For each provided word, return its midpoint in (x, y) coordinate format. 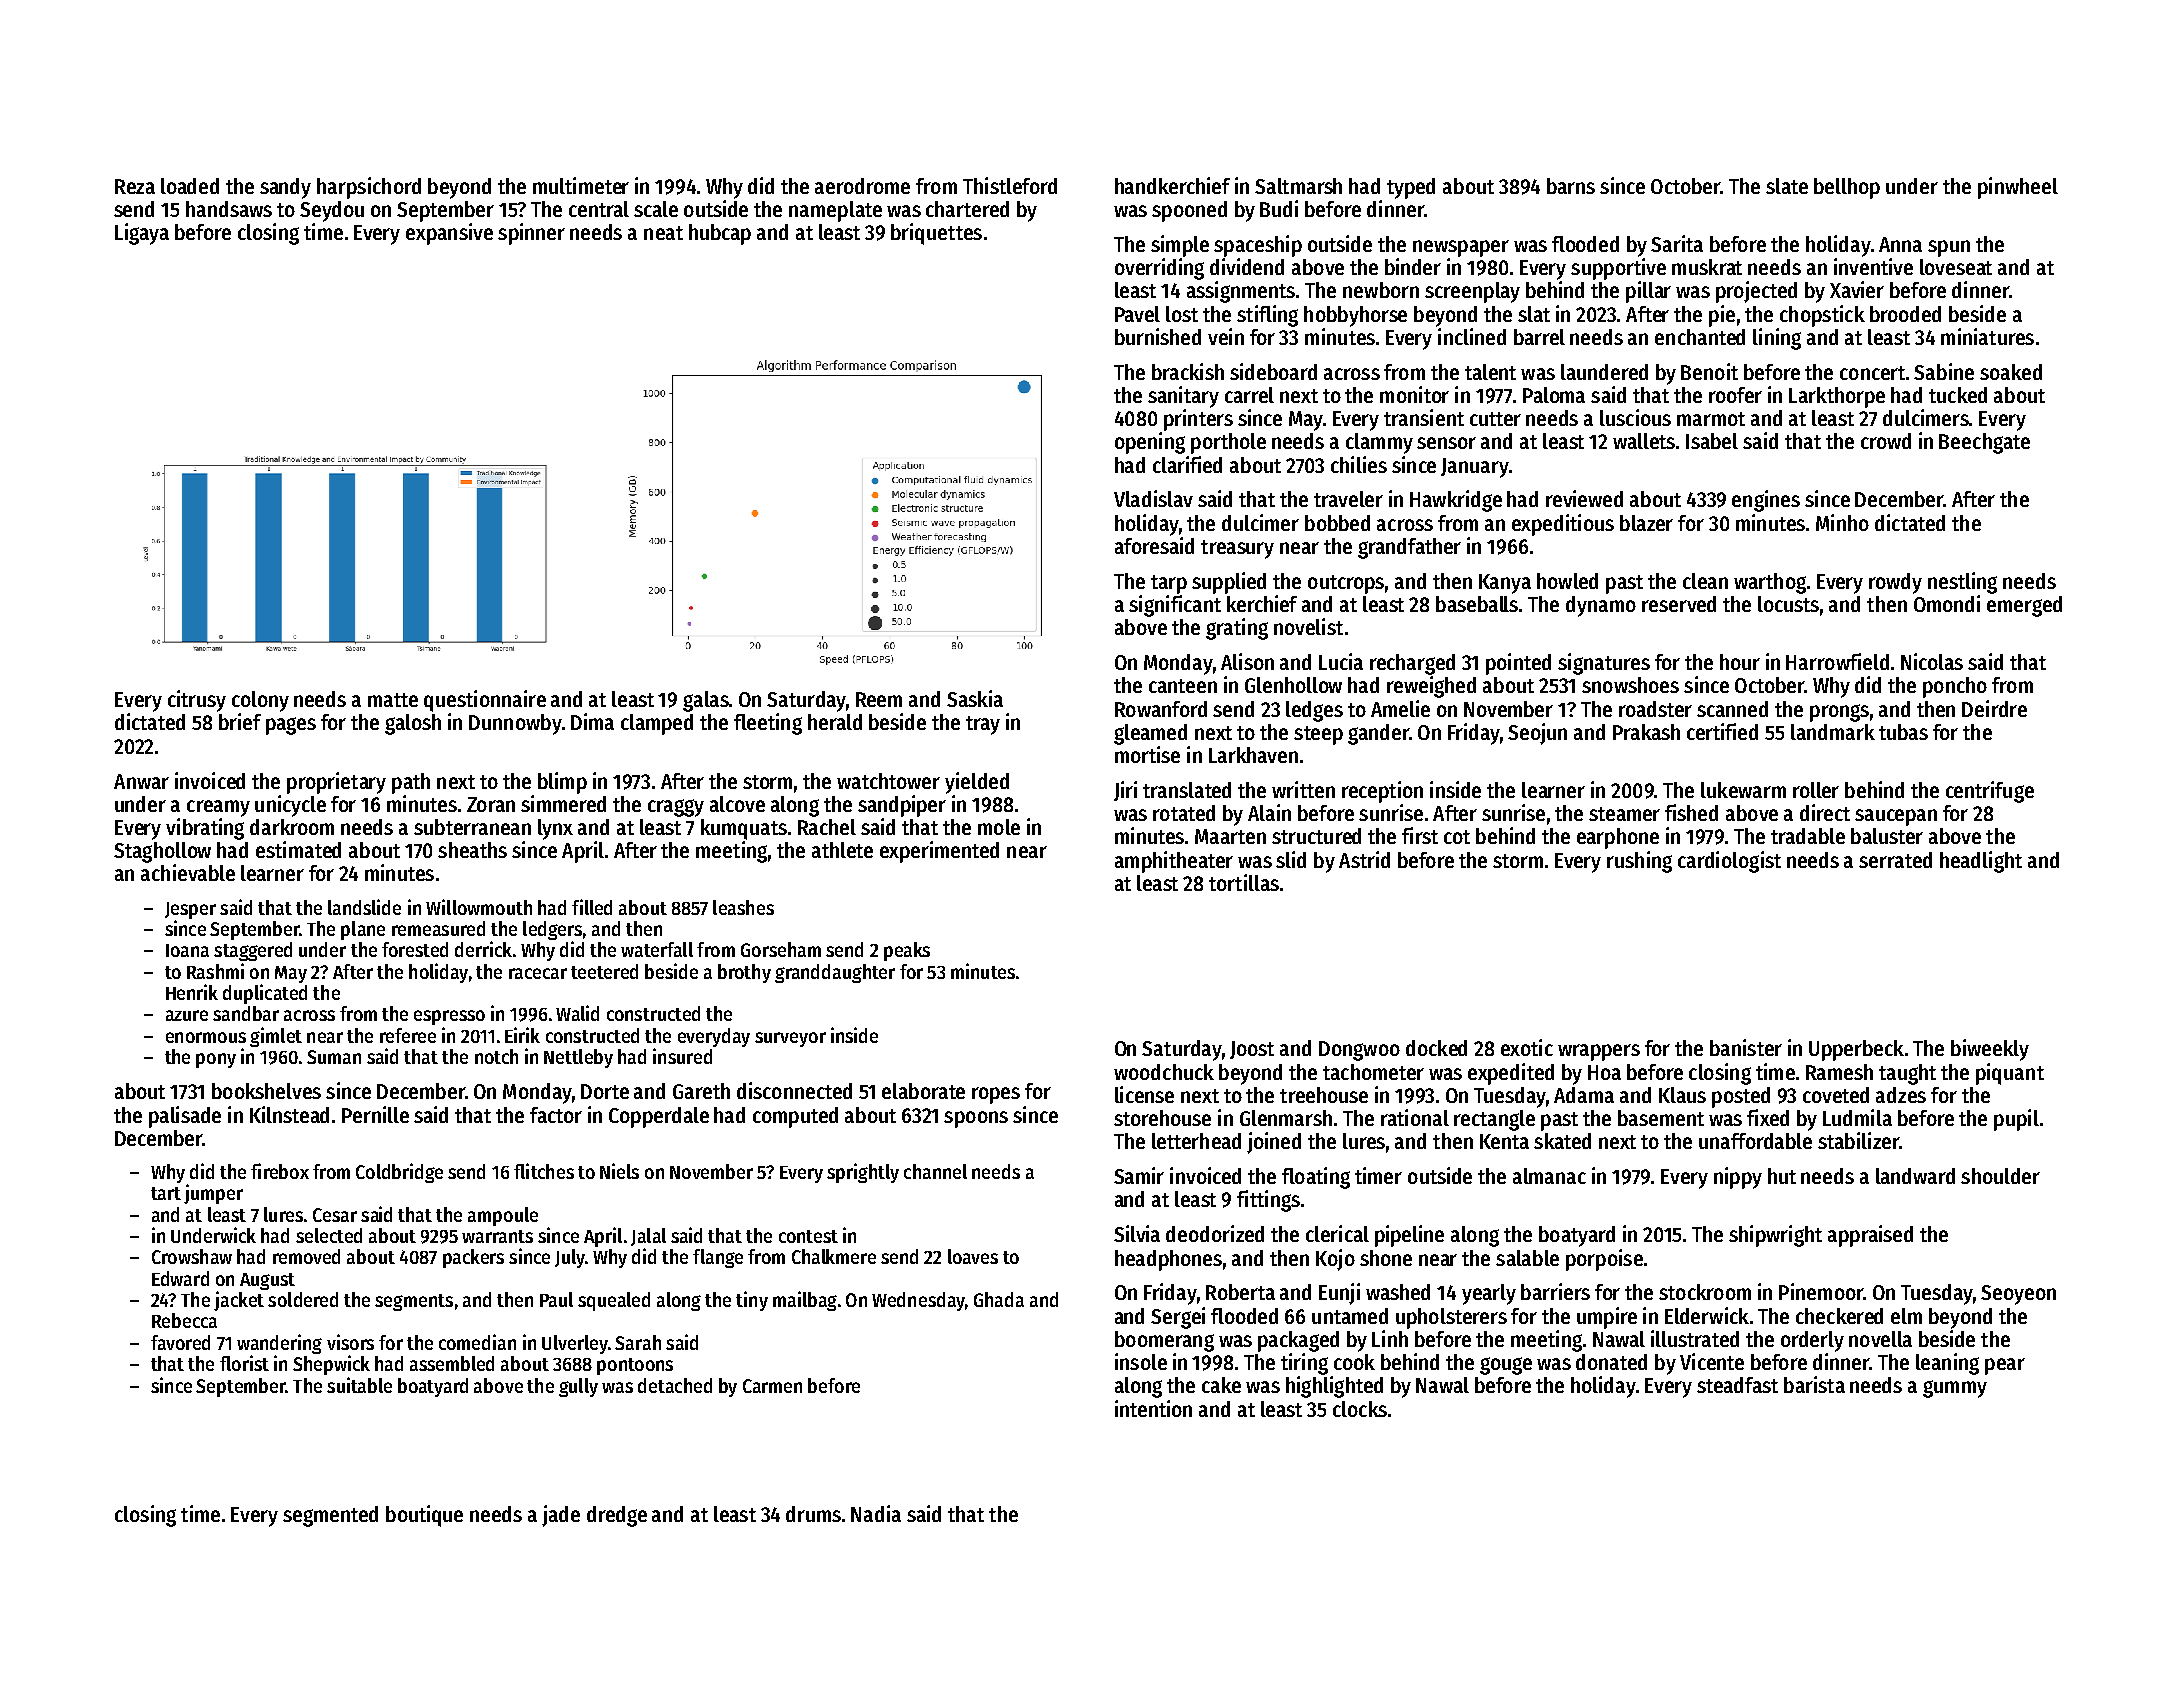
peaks (907, 951)
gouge (1506, 1366)
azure (187, 1015)
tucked (1958, 395)
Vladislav (1153, 498)
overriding (1159, 269)
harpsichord (369, 188)
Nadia (876, 1513)
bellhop (1847, 188)
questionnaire (485, 701)
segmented (330, 1516)
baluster (1887, 836)
